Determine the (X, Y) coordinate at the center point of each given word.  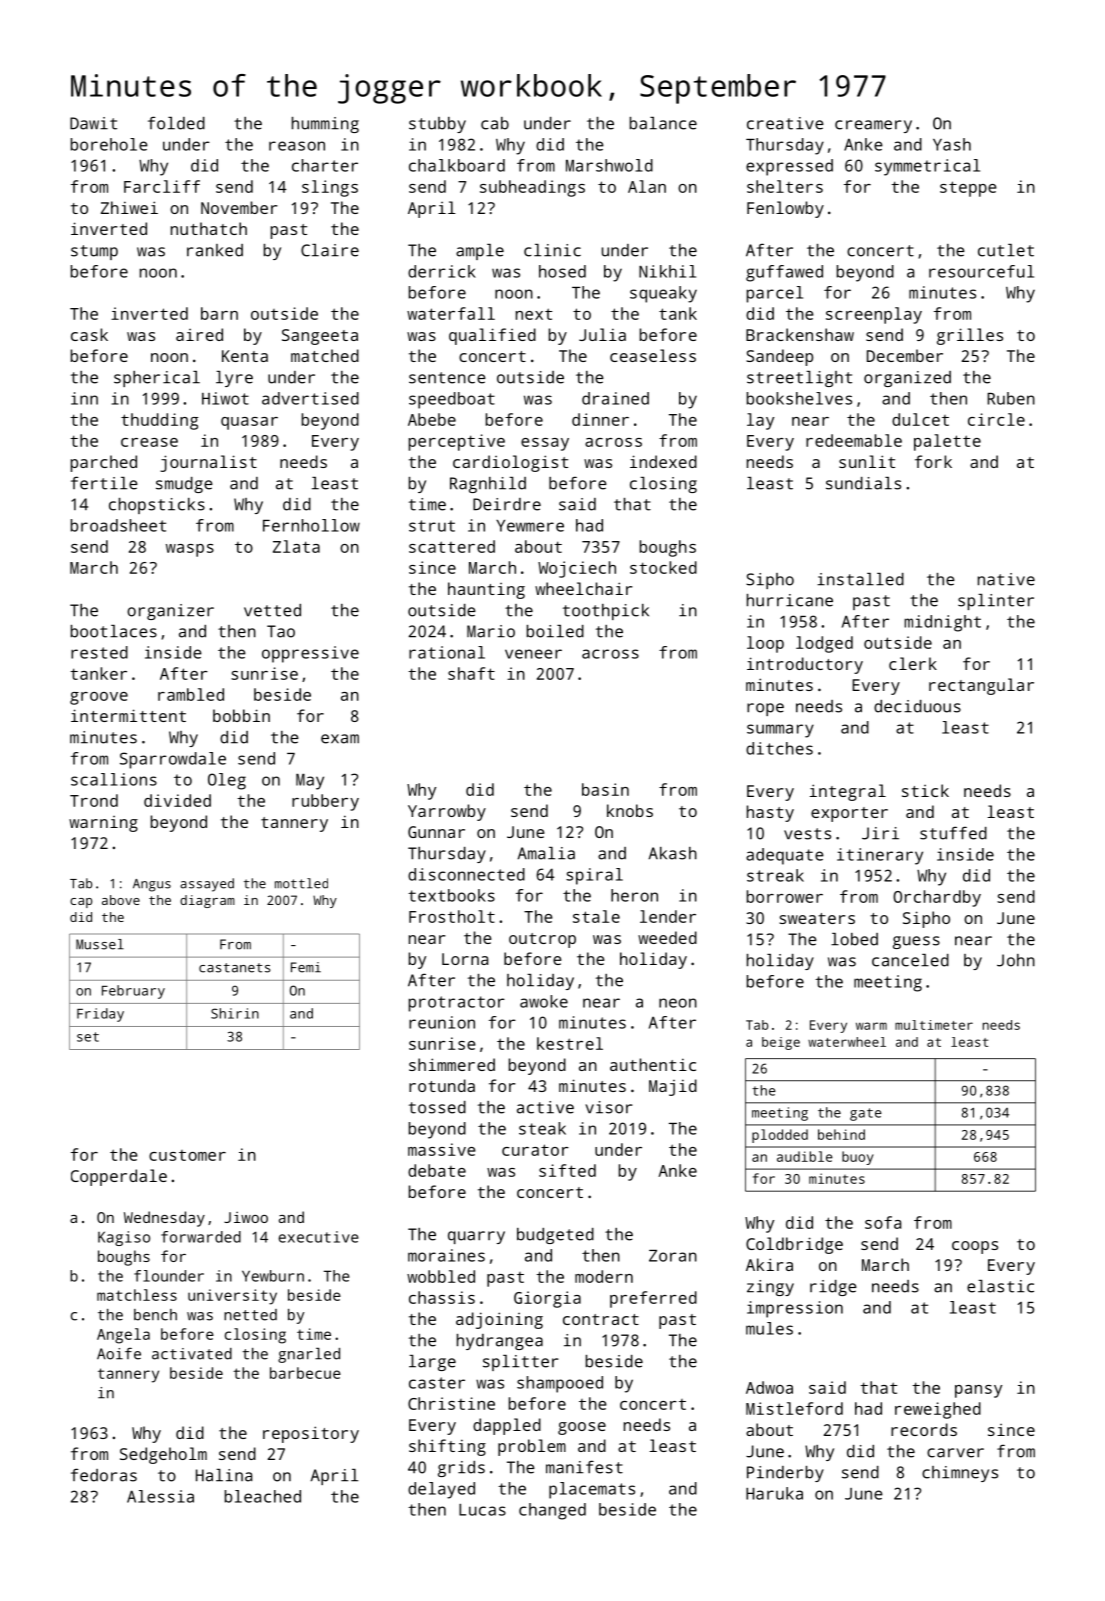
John (1016, 960)
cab (495, 123)
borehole (109, 144)
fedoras (104, 1475)
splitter (520, 1363)
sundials (863, 483)
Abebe (432, 419)
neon (678, 1003)
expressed (789, 167)
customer (187, 1155)
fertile (104, 483)
